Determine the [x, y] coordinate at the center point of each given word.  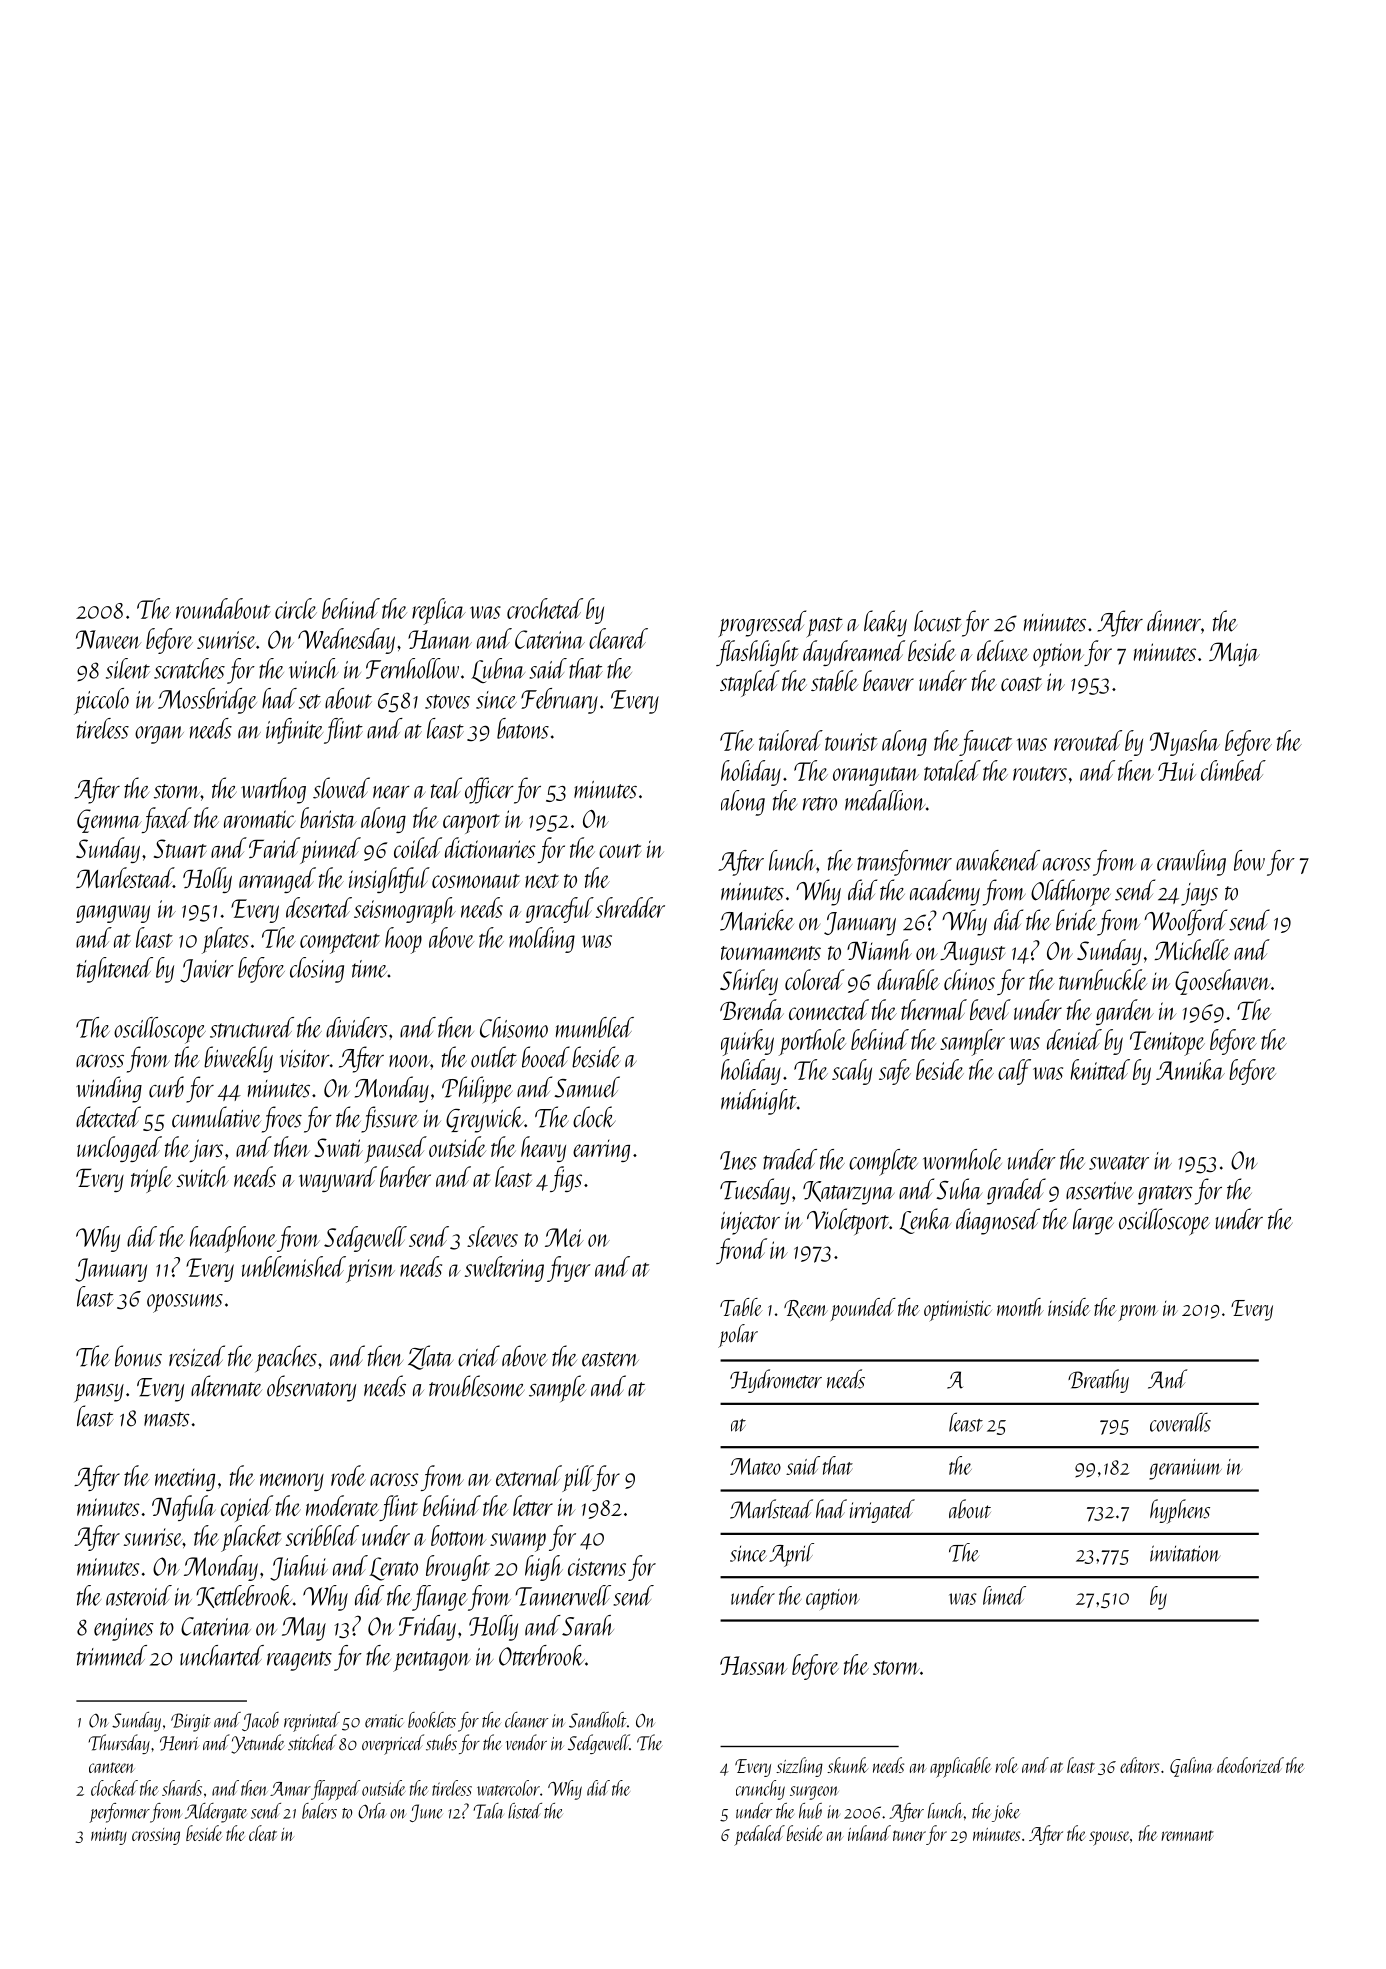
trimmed [112, 1655]
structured [252, 1027]
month [1020, 1307]
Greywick [485, 1119]
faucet [985, 743]
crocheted [545, 608]
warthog [273, 790]
